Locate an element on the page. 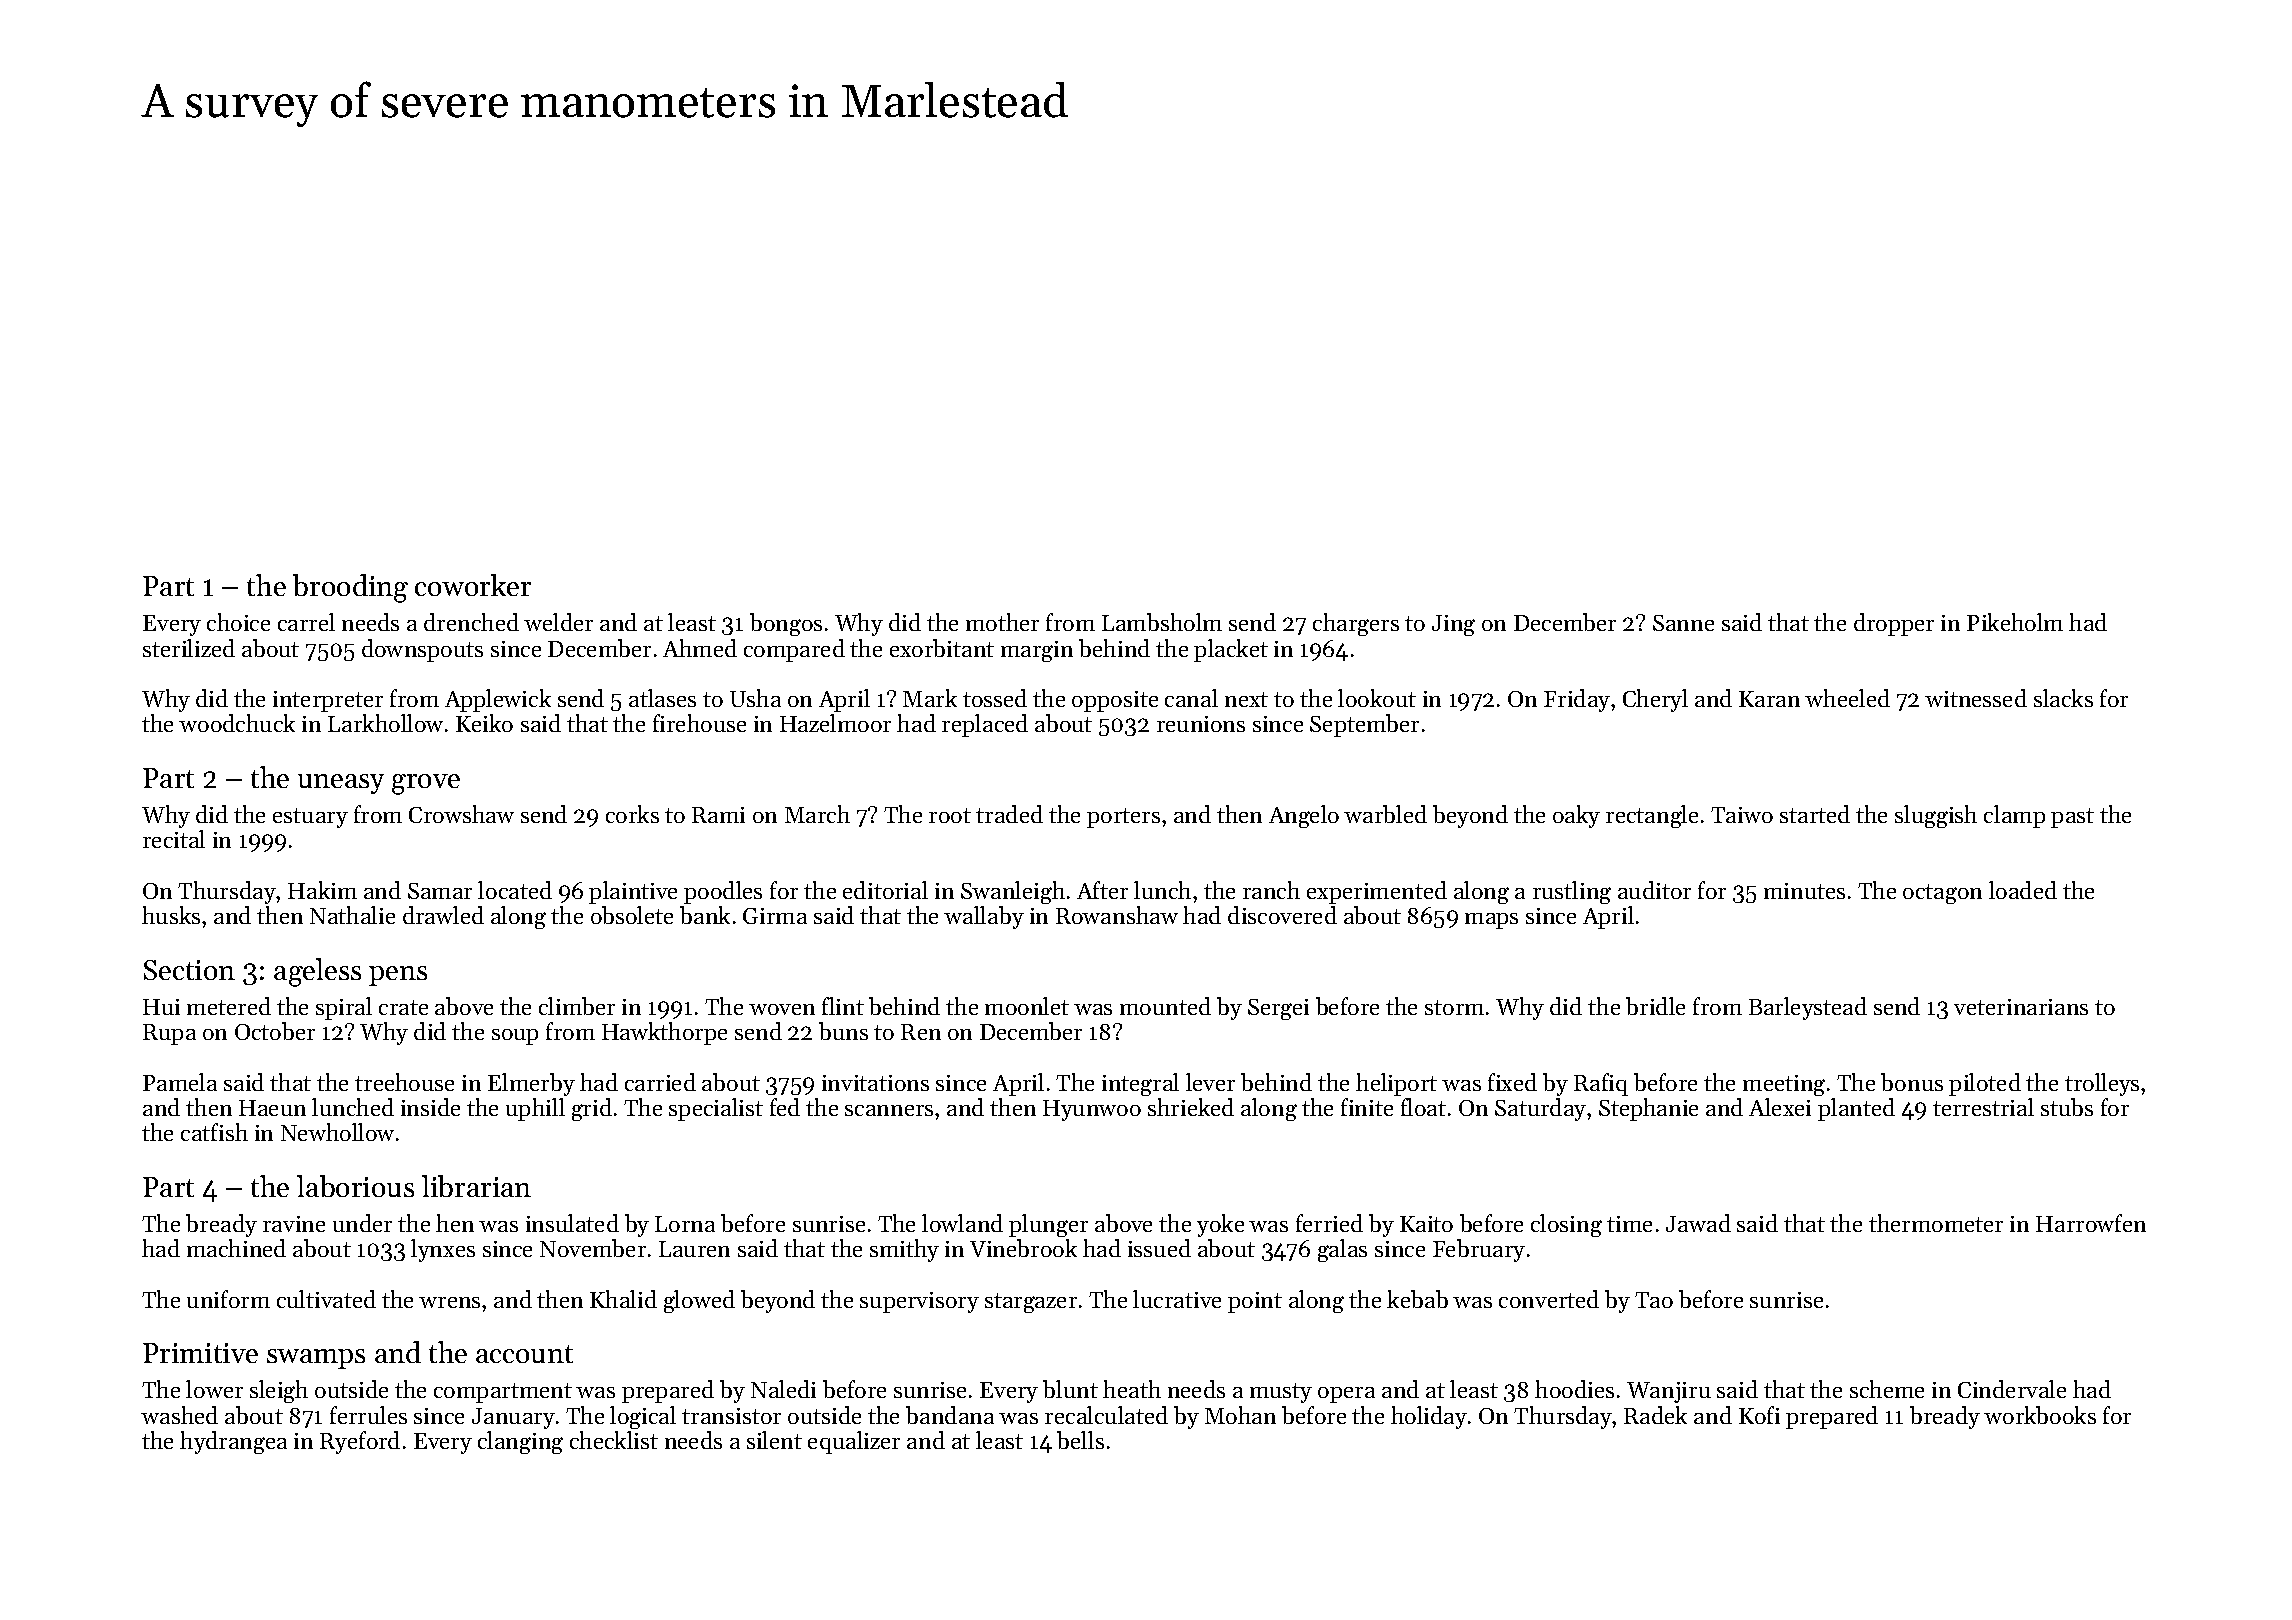 Image resolution: width=2292 pixels, height=1620 pixels. grid is located at coordinates (592, 1109).
